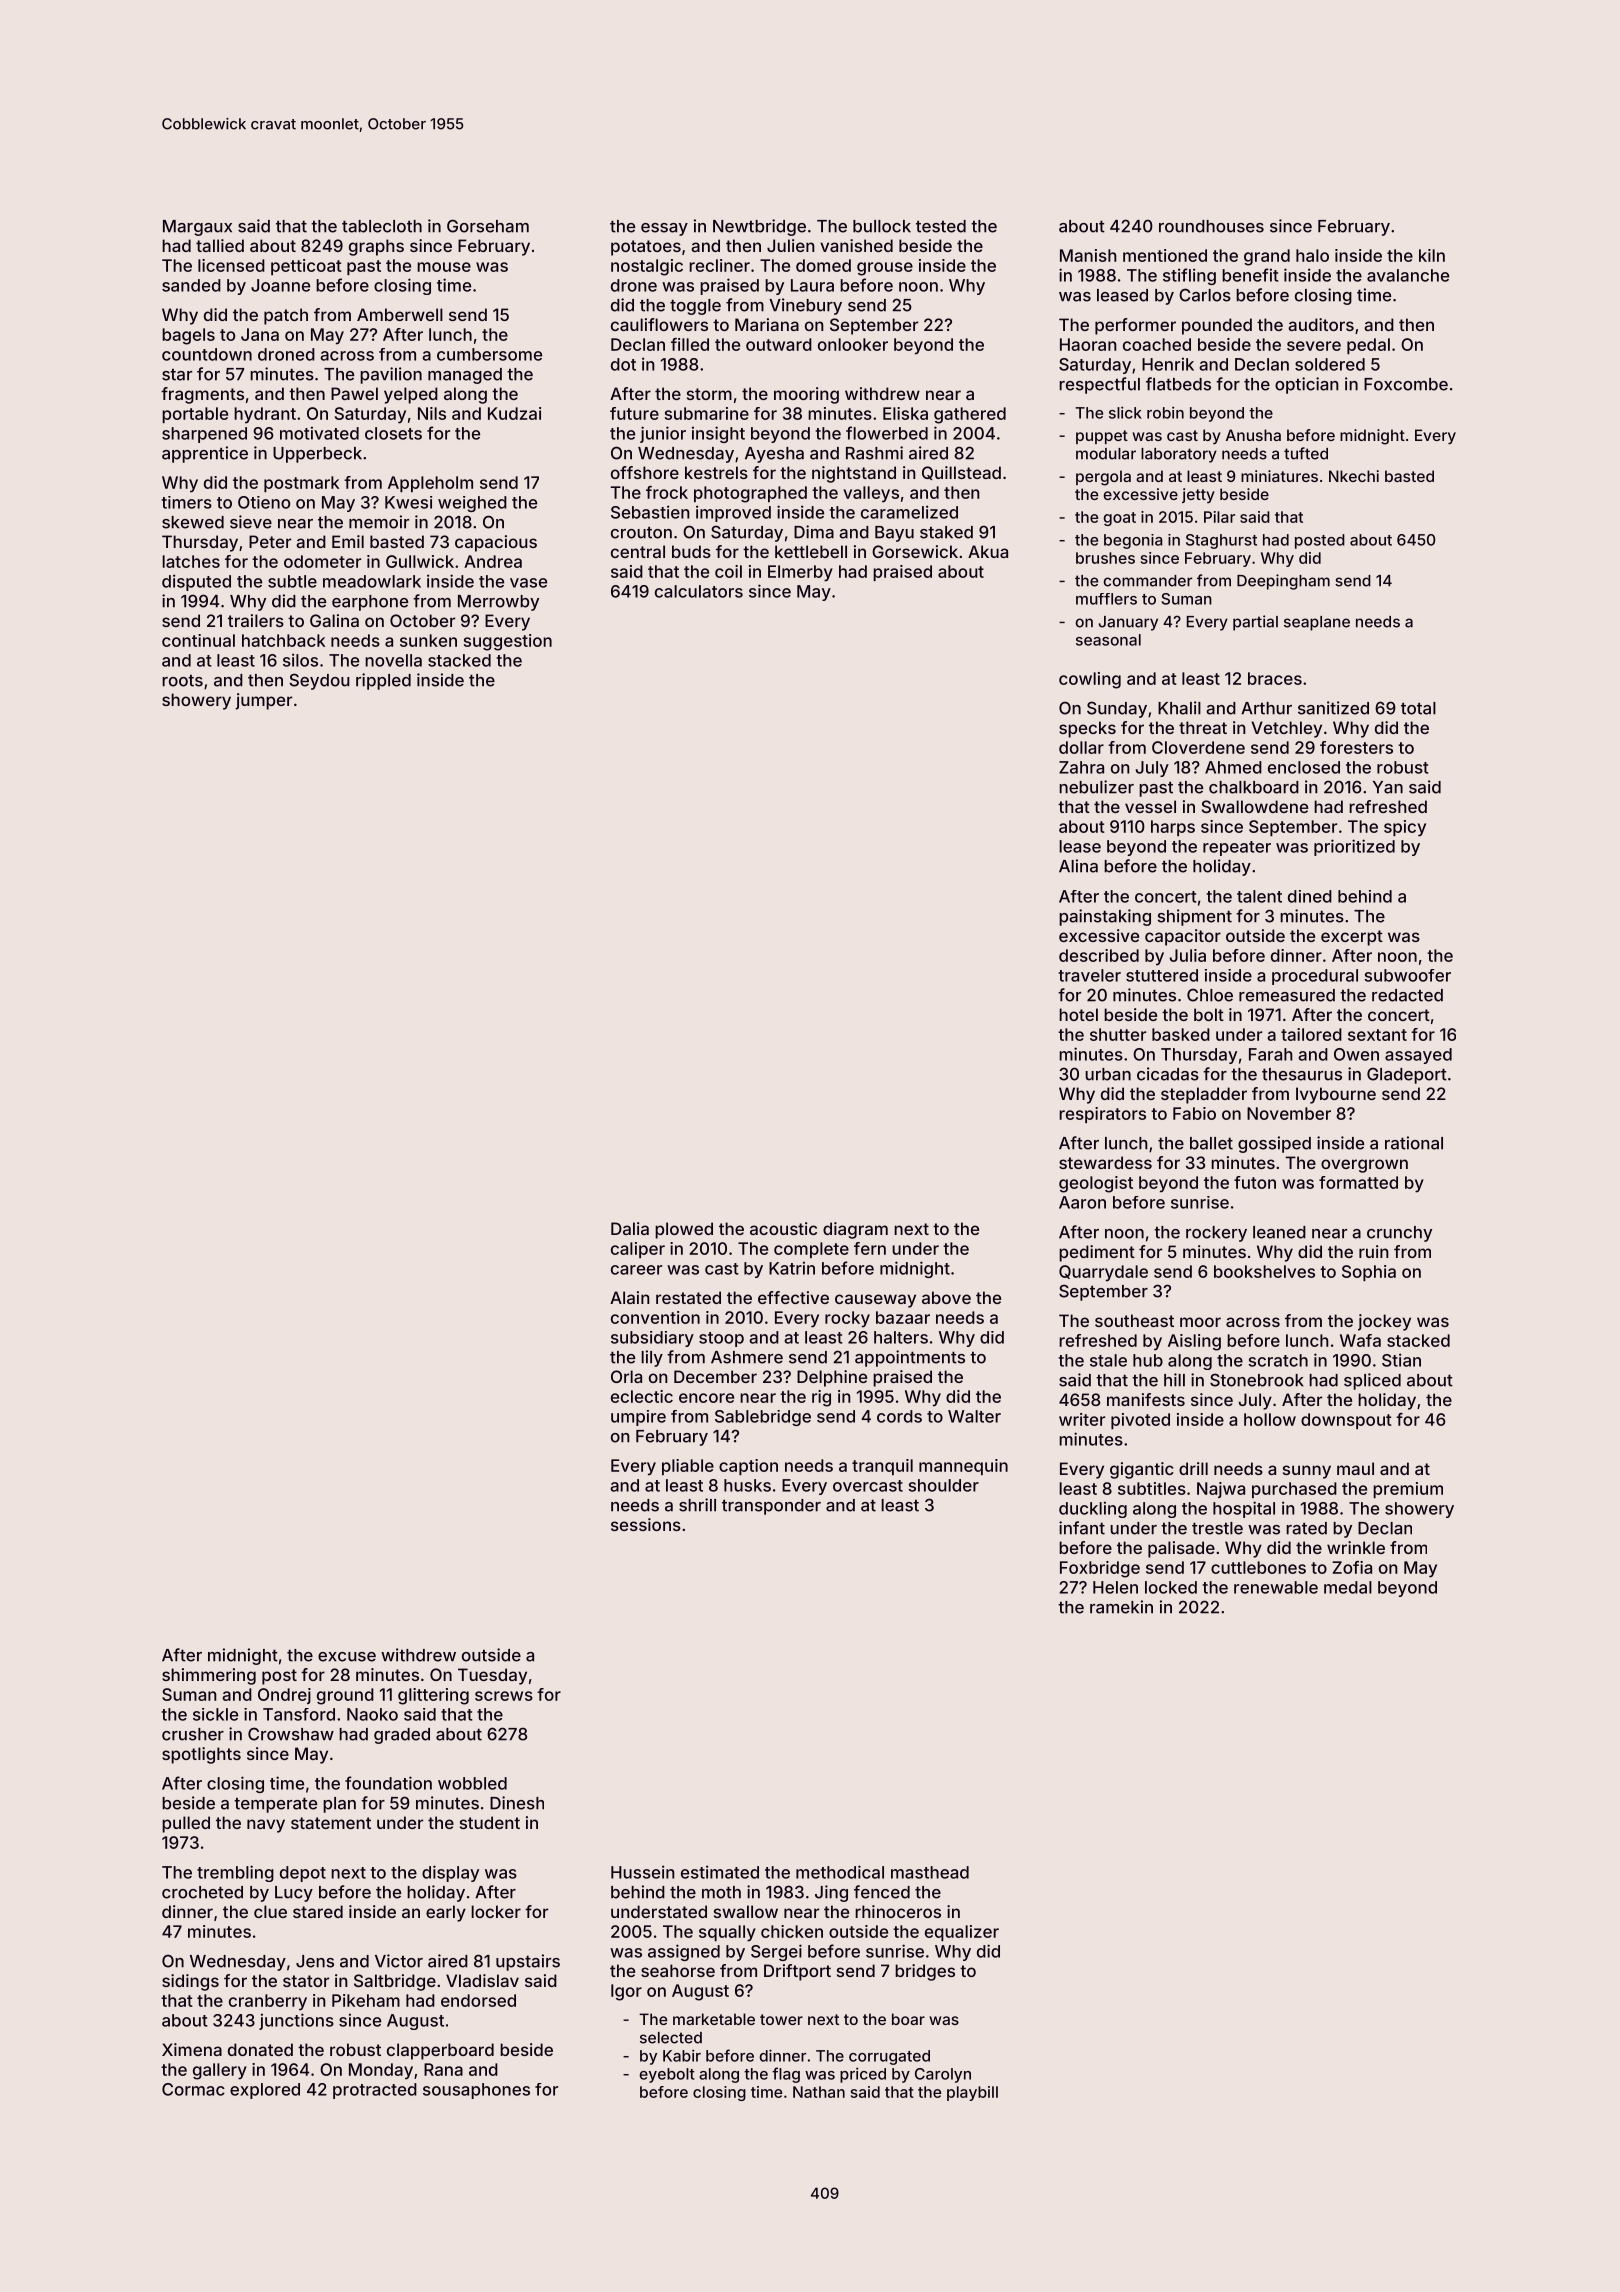 This image has width=1620, height=2292. What do you see at coordinates (1408, 275) in the image?
I see `avalanche` at bounding box center [1408, 275].
